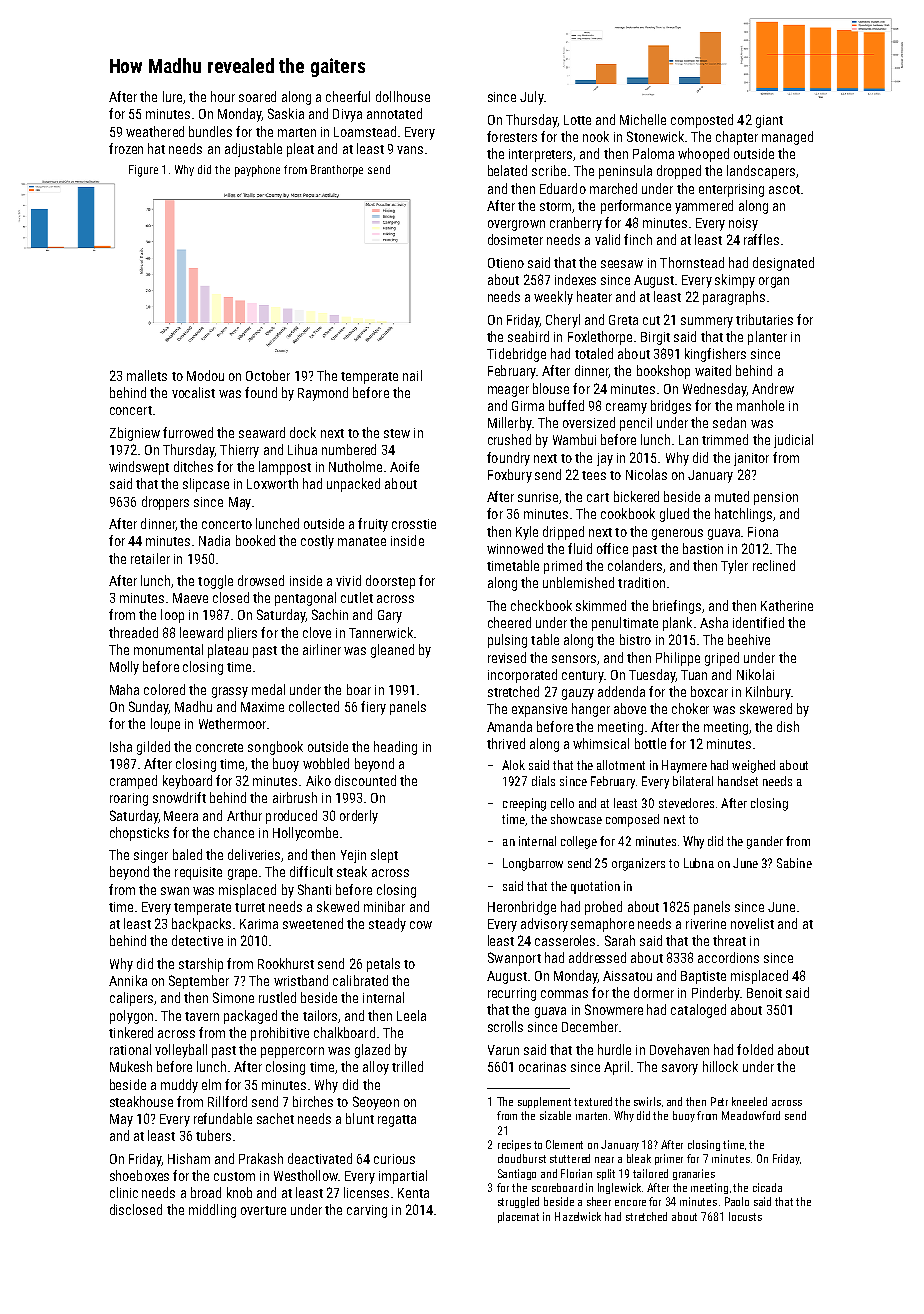 The width and height of the screenshot is (924, 1314). What do you see at coordinates (758, 622) in the screenshot?
I see `identified` at bounding box center [758, 622].
